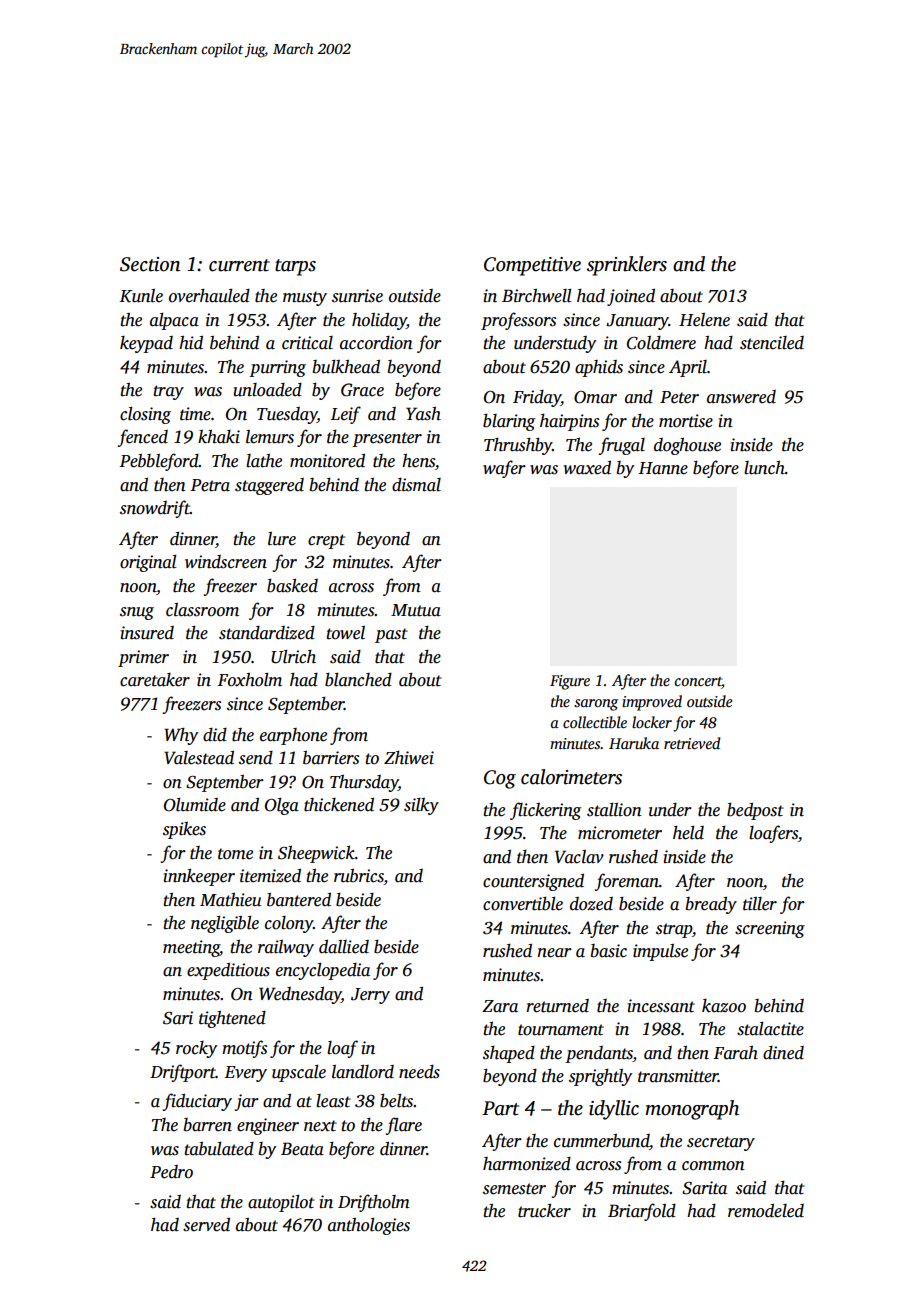 Image resolution: width=924 pixels, height=1308 pixels. I want to click on basic, so click(609, 951).
